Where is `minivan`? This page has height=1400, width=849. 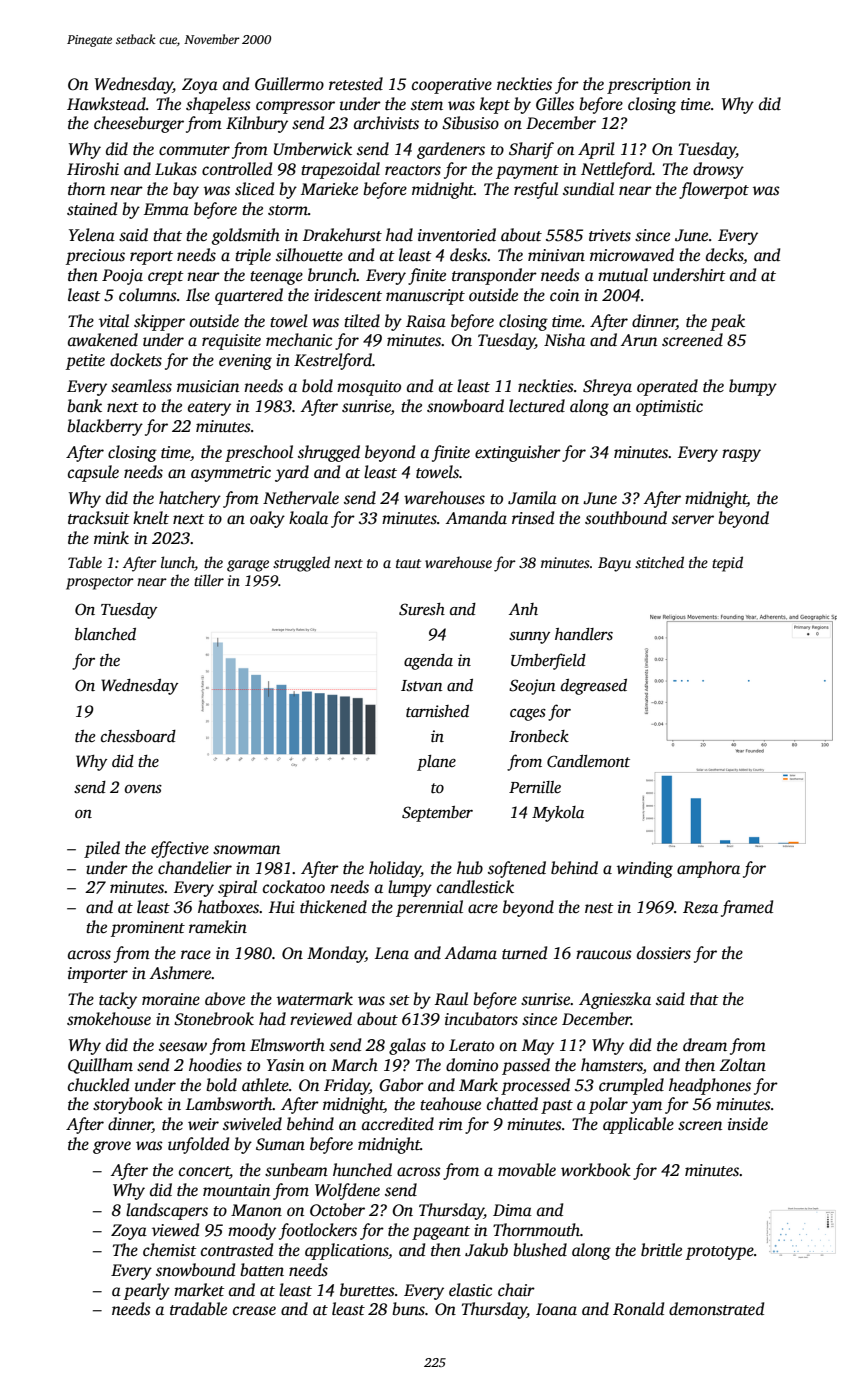
minivan is located at coordinates (556, 255).
